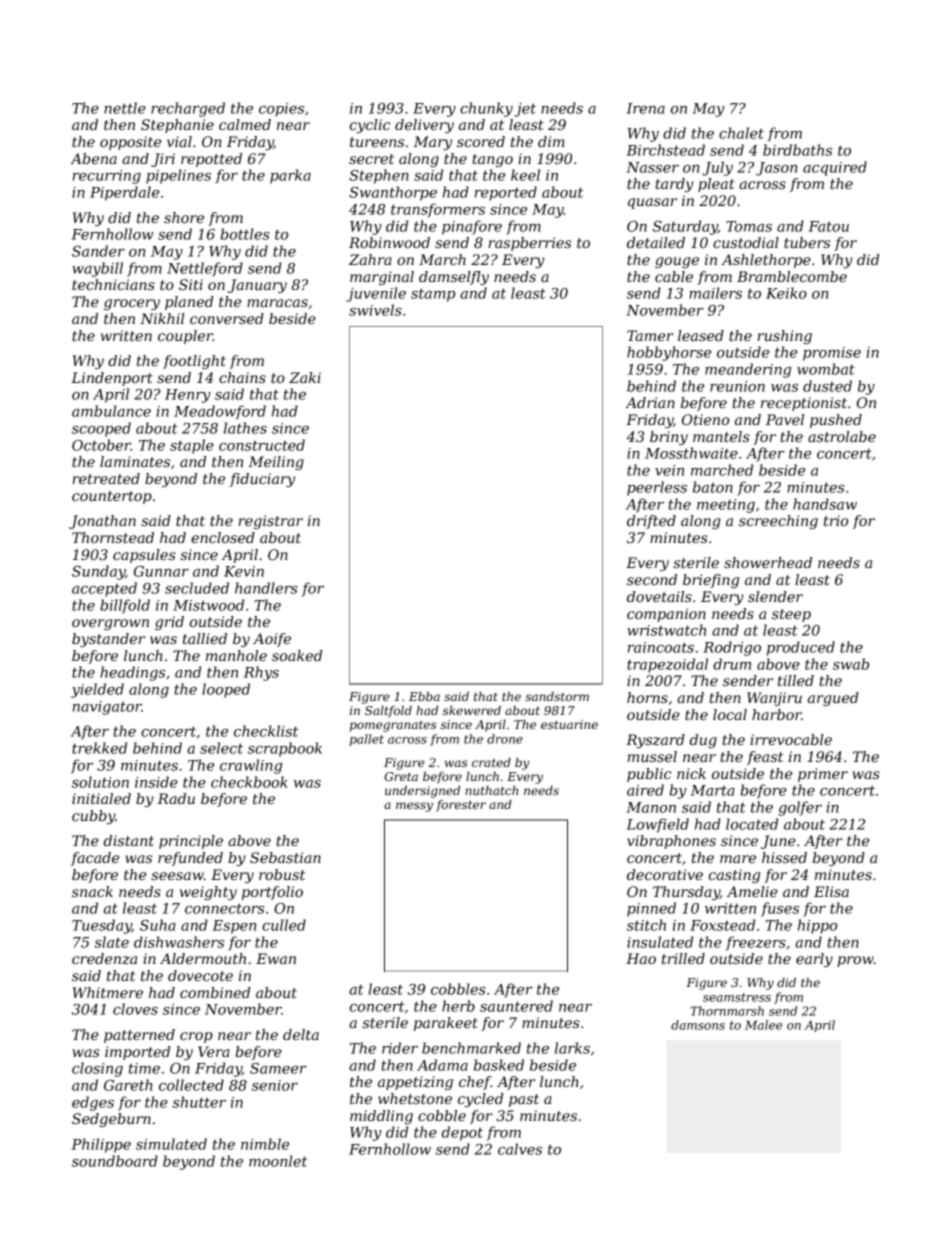 This image has width=952, height=1233. I want to click on chalet, so click(741, 133).
